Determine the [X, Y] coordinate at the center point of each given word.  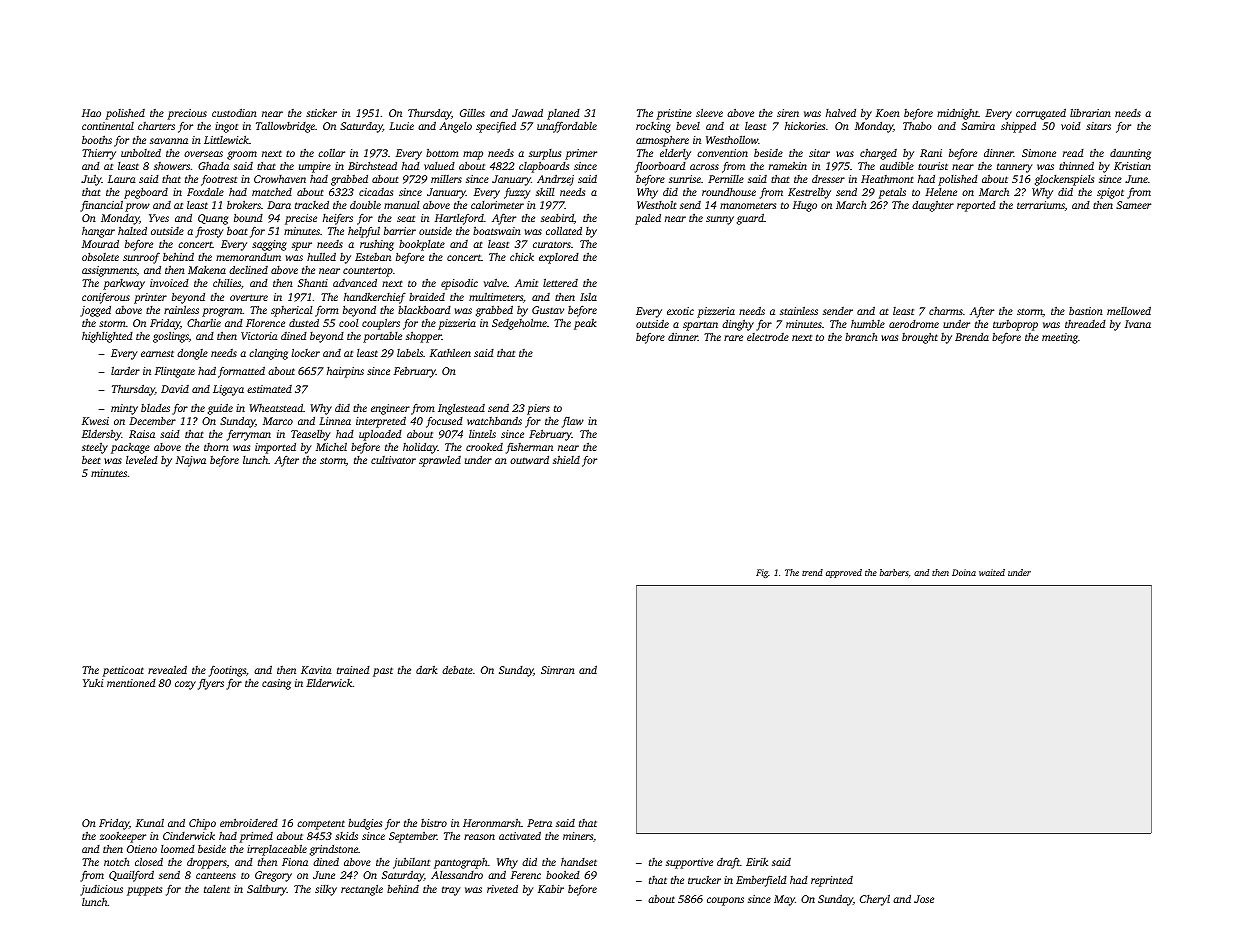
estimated [269, 389]
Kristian [1132, 166]
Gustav [548, 310]
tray [451, 891]
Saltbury [267, 890]
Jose [924, 899]
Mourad [100, 243]
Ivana [1138, 324]
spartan [700, 326]
